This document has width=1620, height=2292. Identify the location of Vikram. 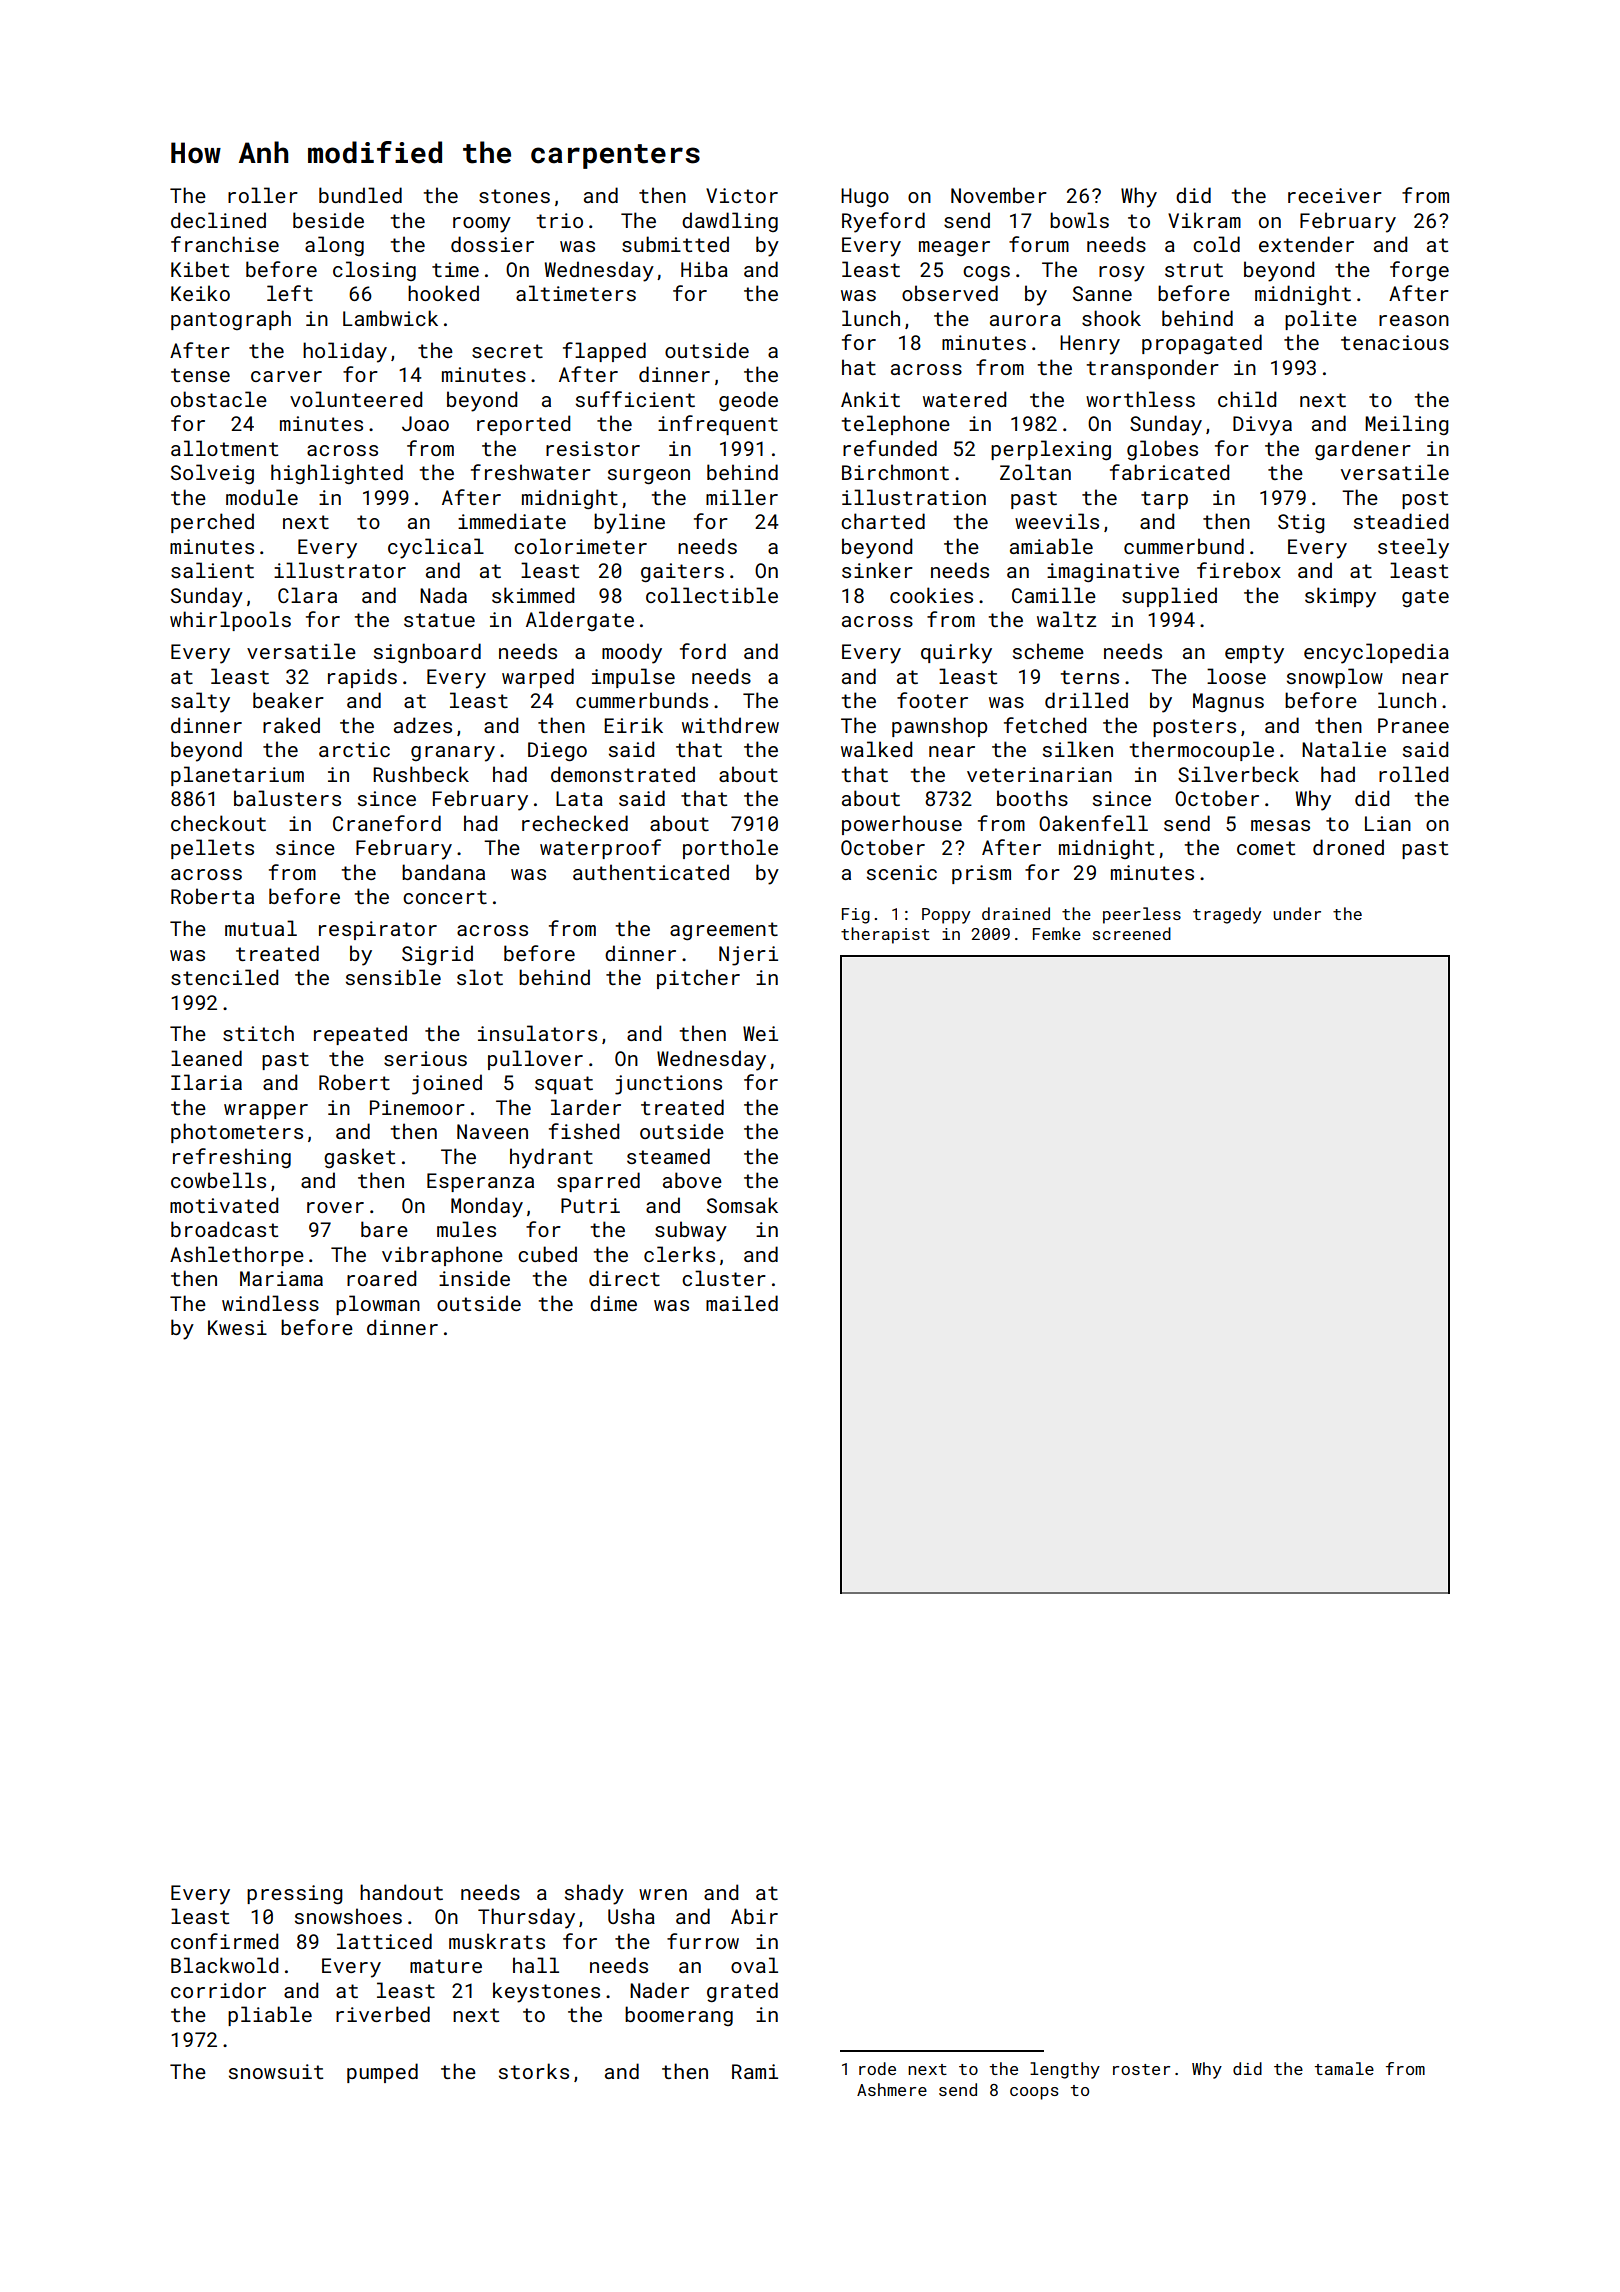
(1204, 220).
